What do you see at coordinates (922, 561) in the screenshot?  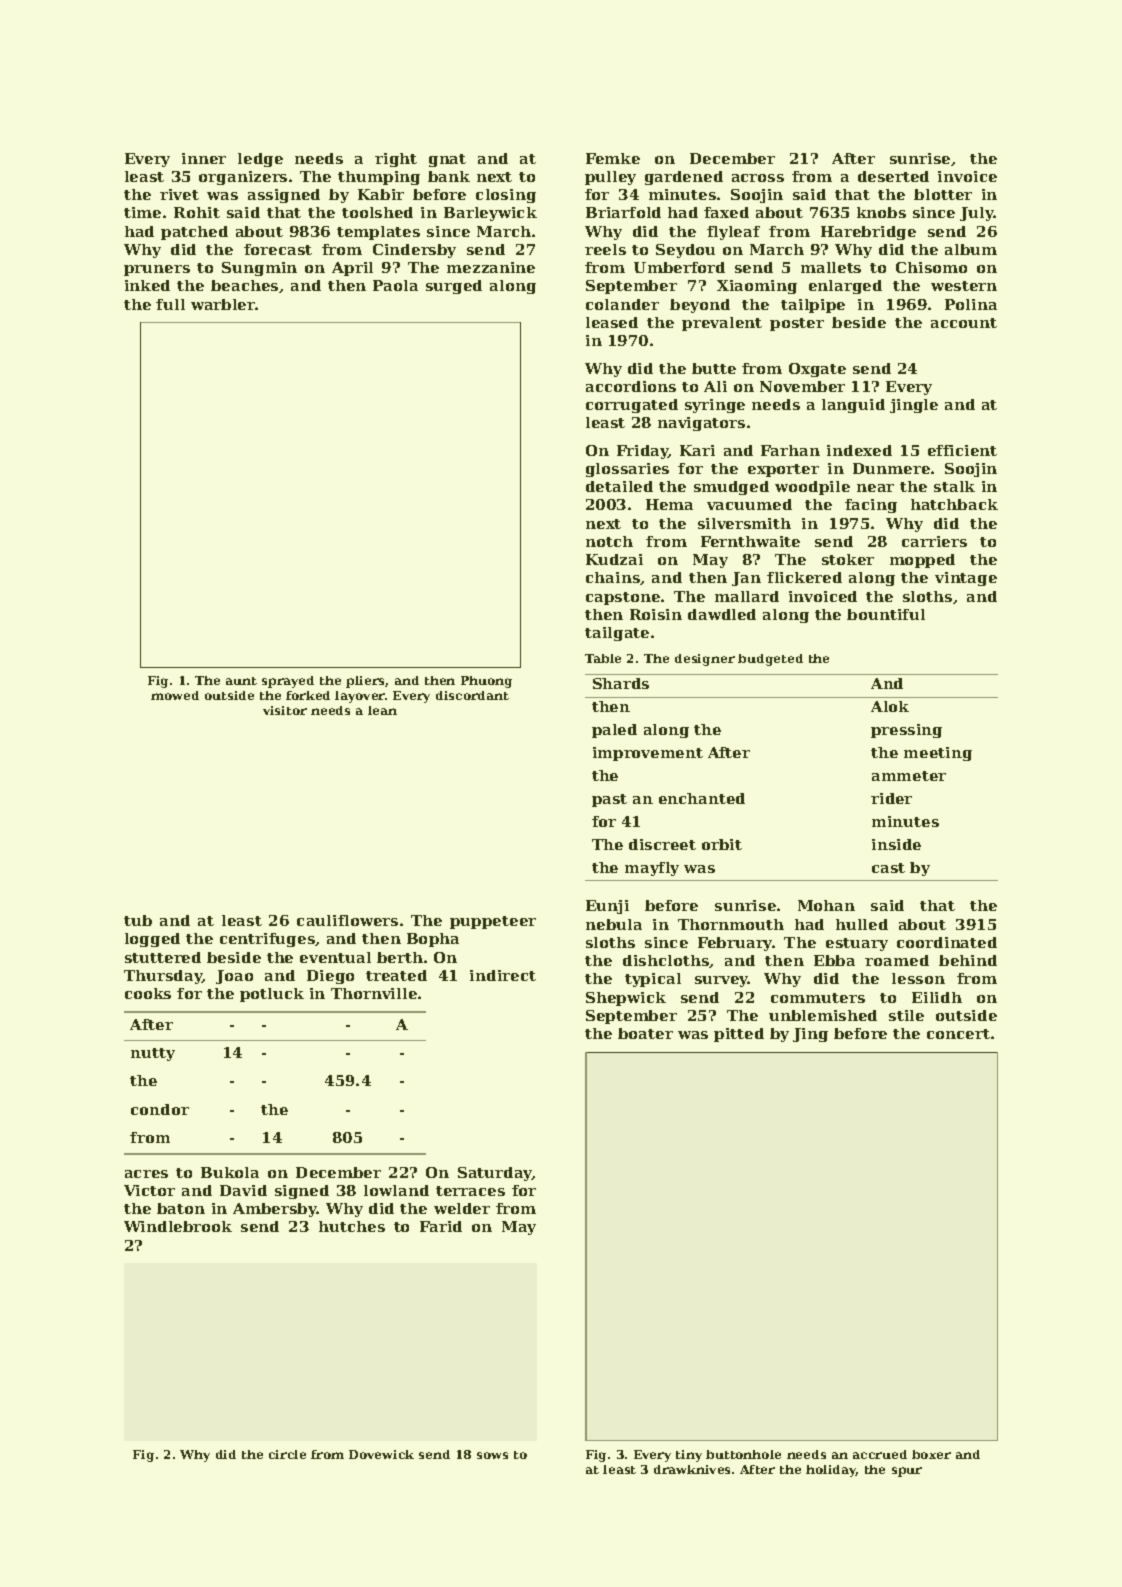 I see `mopped` at bounding box center [922, 561].
